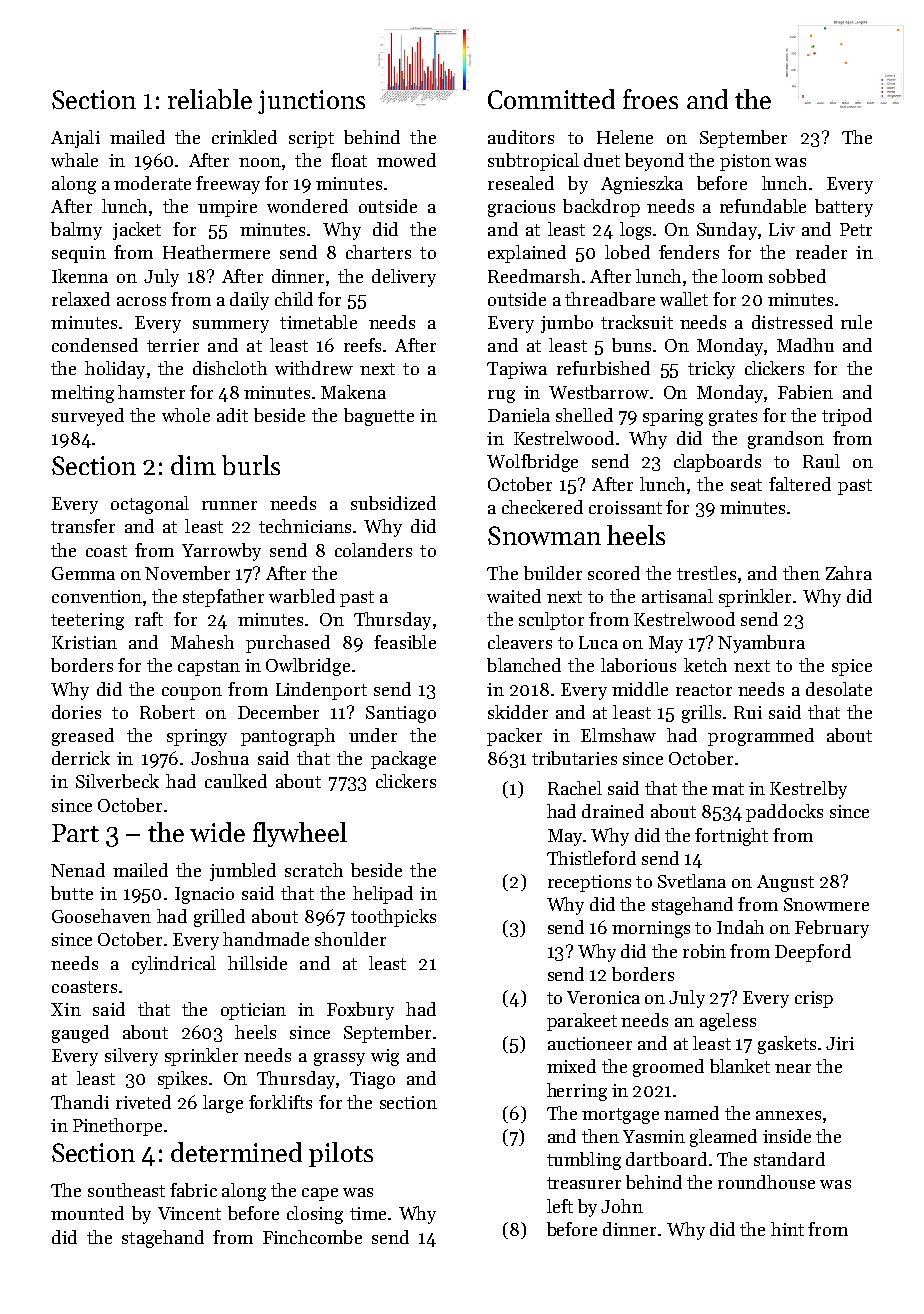  I want to click on mixed, so click(571, 1066).
